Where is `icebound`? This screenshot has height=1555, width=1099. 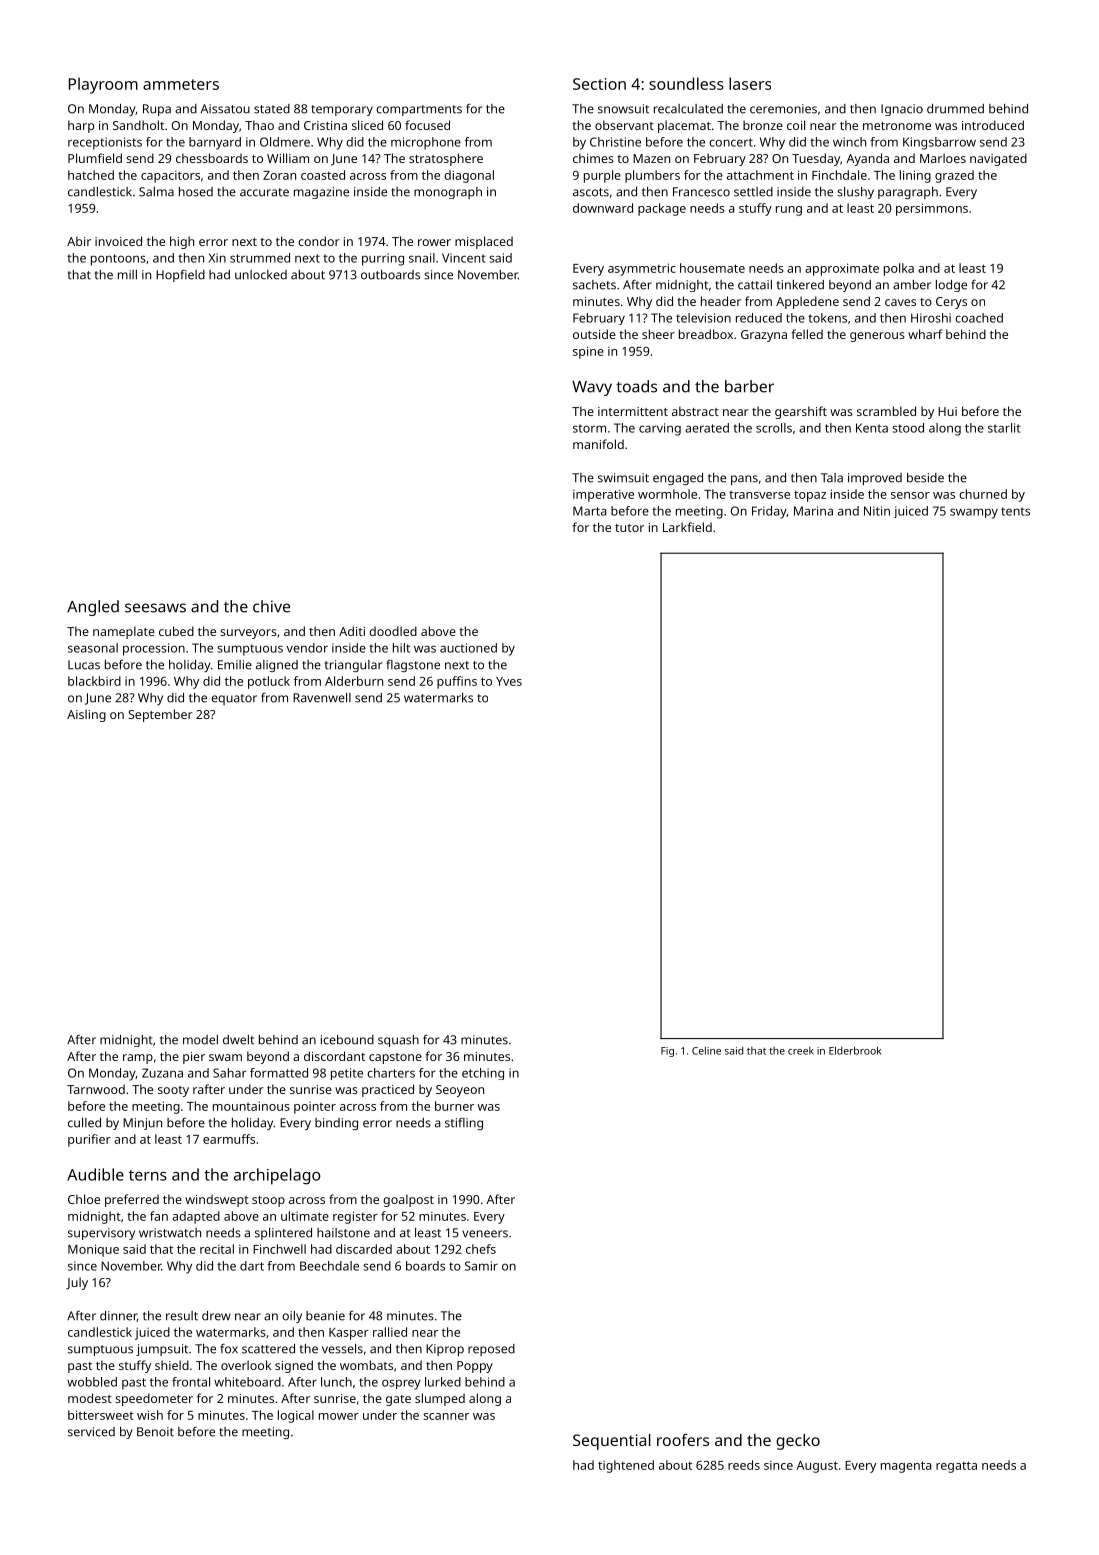 icebound is located at coordinates (347, 1040).
